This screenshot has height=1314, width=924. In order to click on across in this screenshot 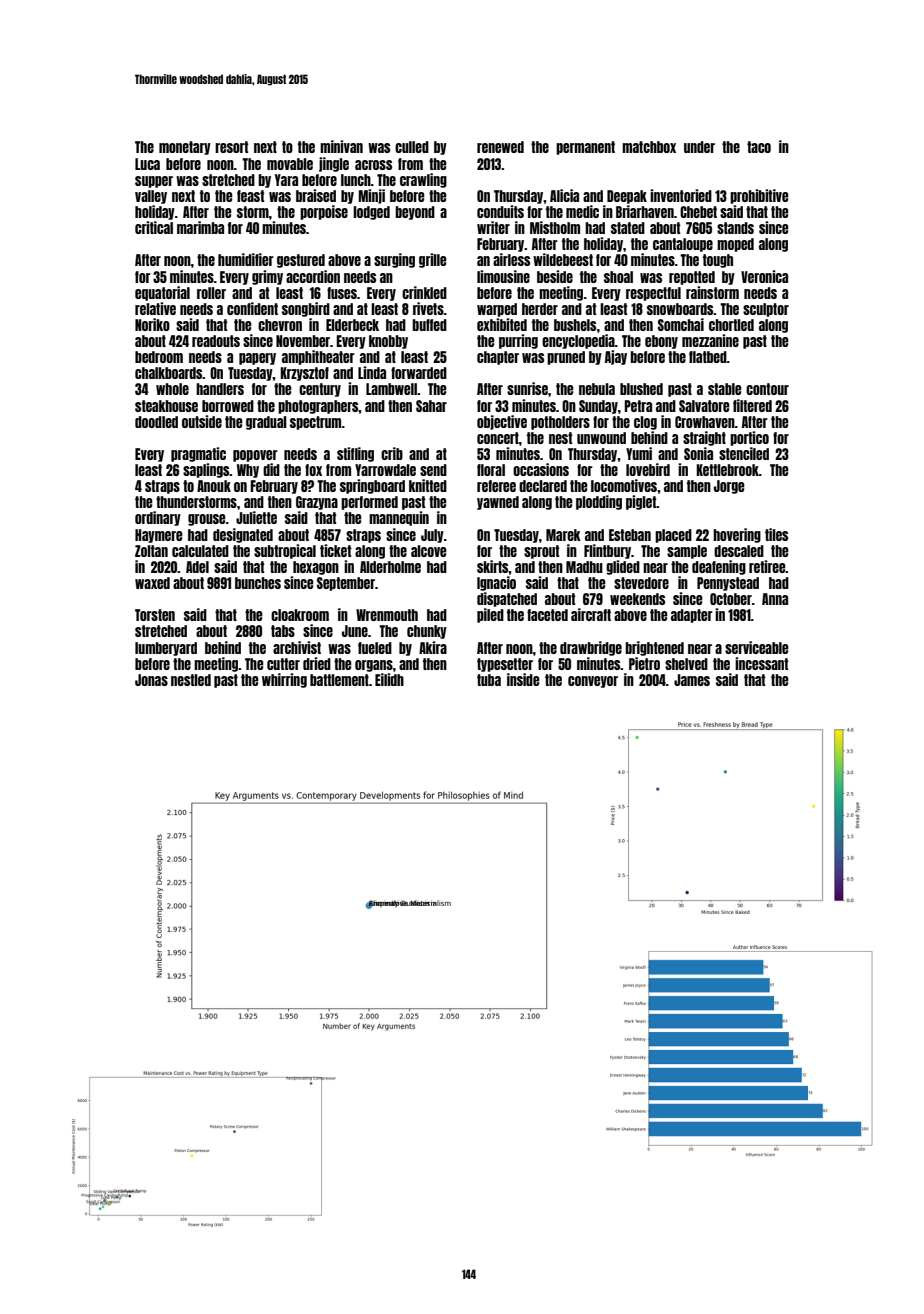, I will do `click(373, 165)`.
